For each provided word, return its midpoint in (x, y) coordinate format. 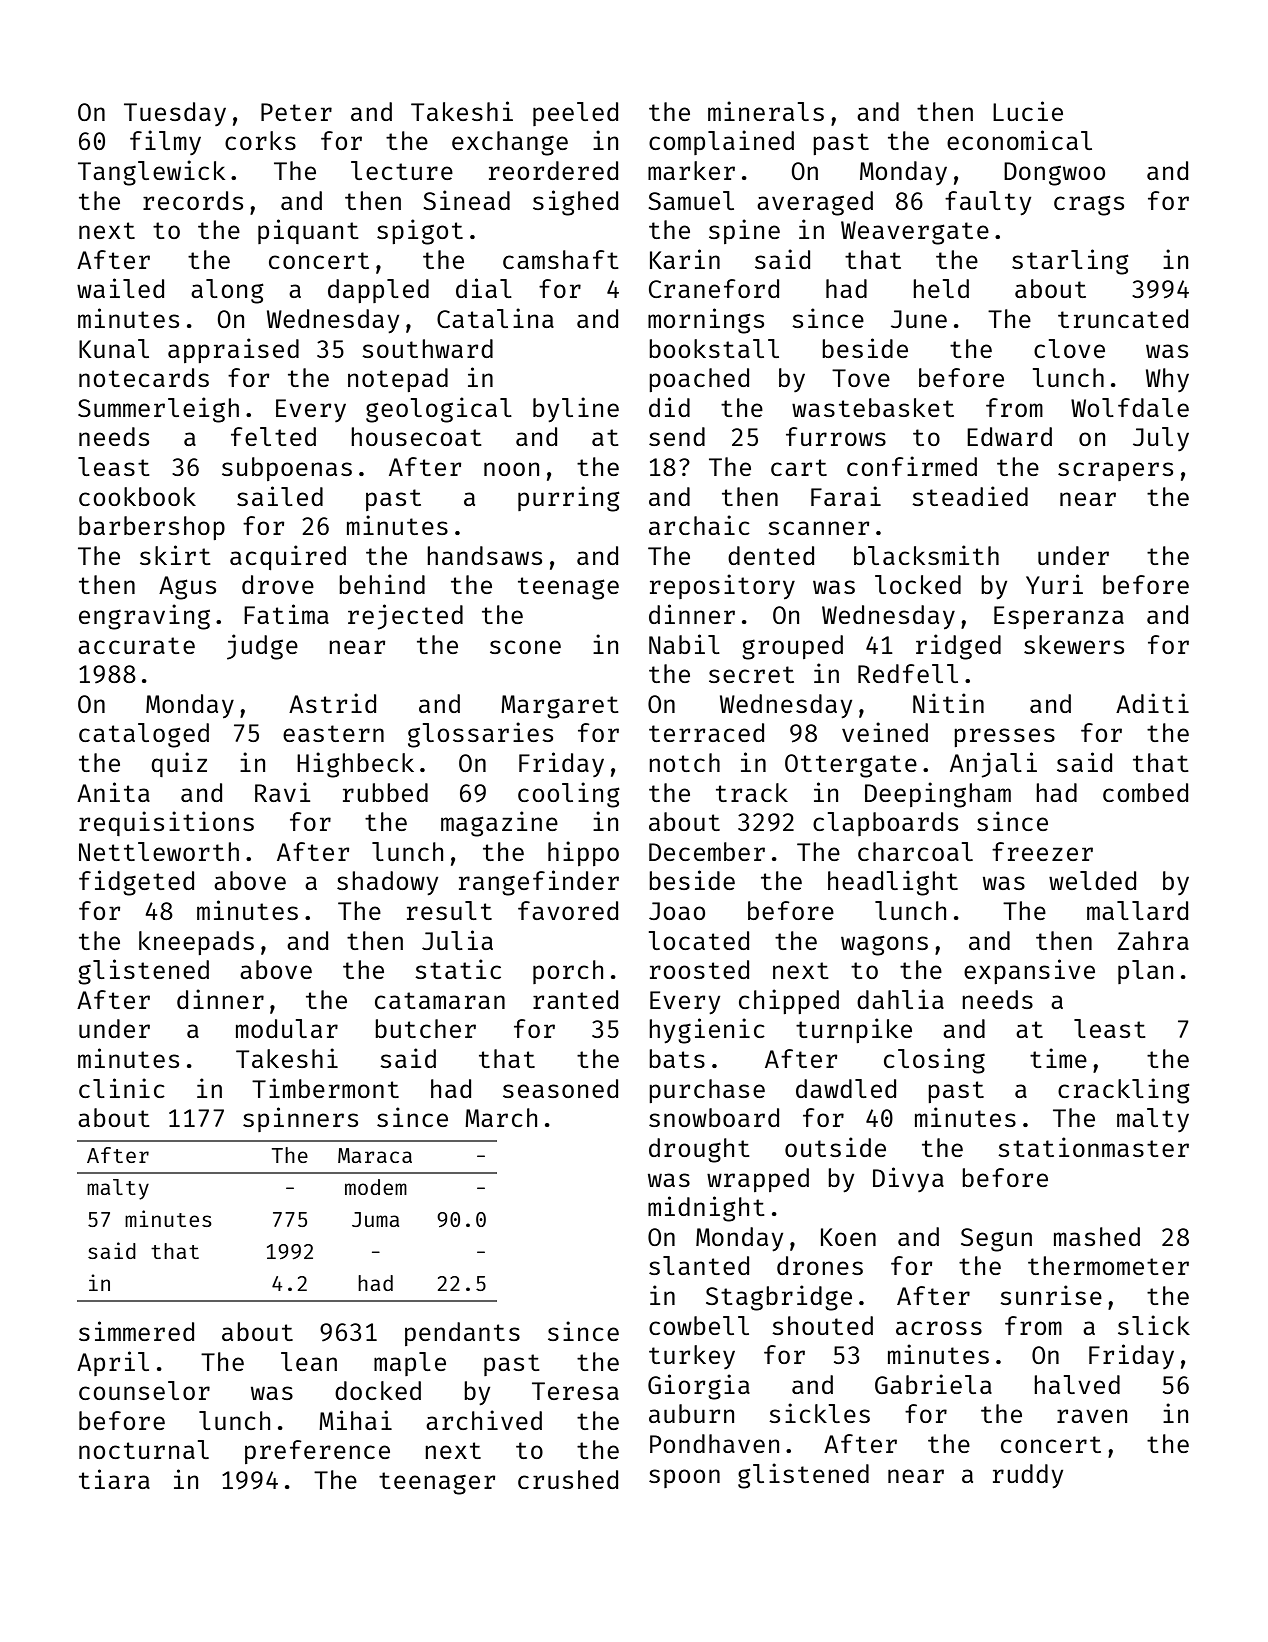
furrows (836, 436)
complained (721, 142)
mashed (1097, 1236)
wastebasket (873, 407)
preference (317, 1452)
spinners (300, 1119)
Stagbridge (779, 1298)
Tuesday (175, 114)
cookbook (137, 496)
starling (1070, 262)
